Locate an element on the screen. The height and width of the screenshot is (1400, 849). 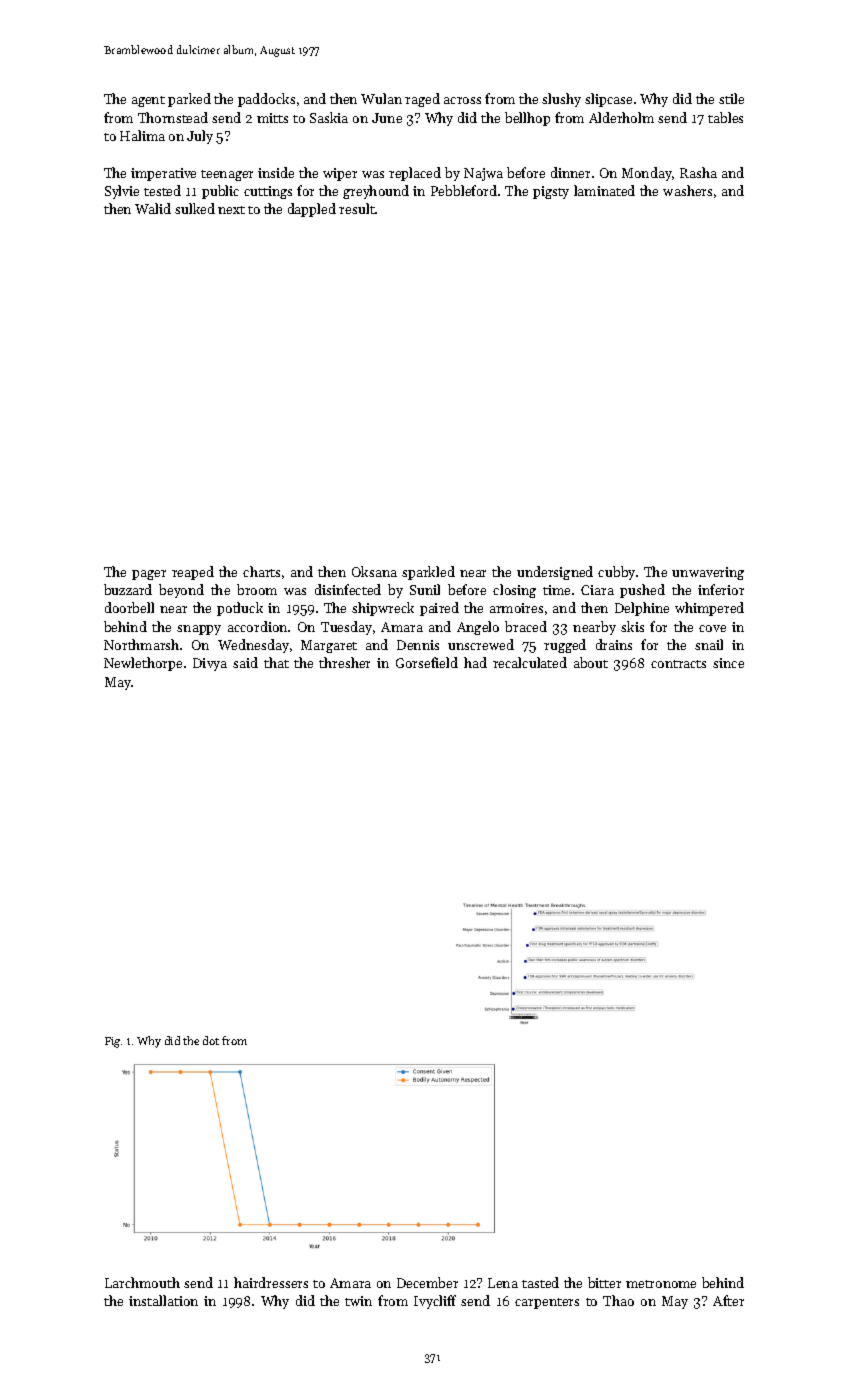
reaped is located at coordinates (193, 573).
